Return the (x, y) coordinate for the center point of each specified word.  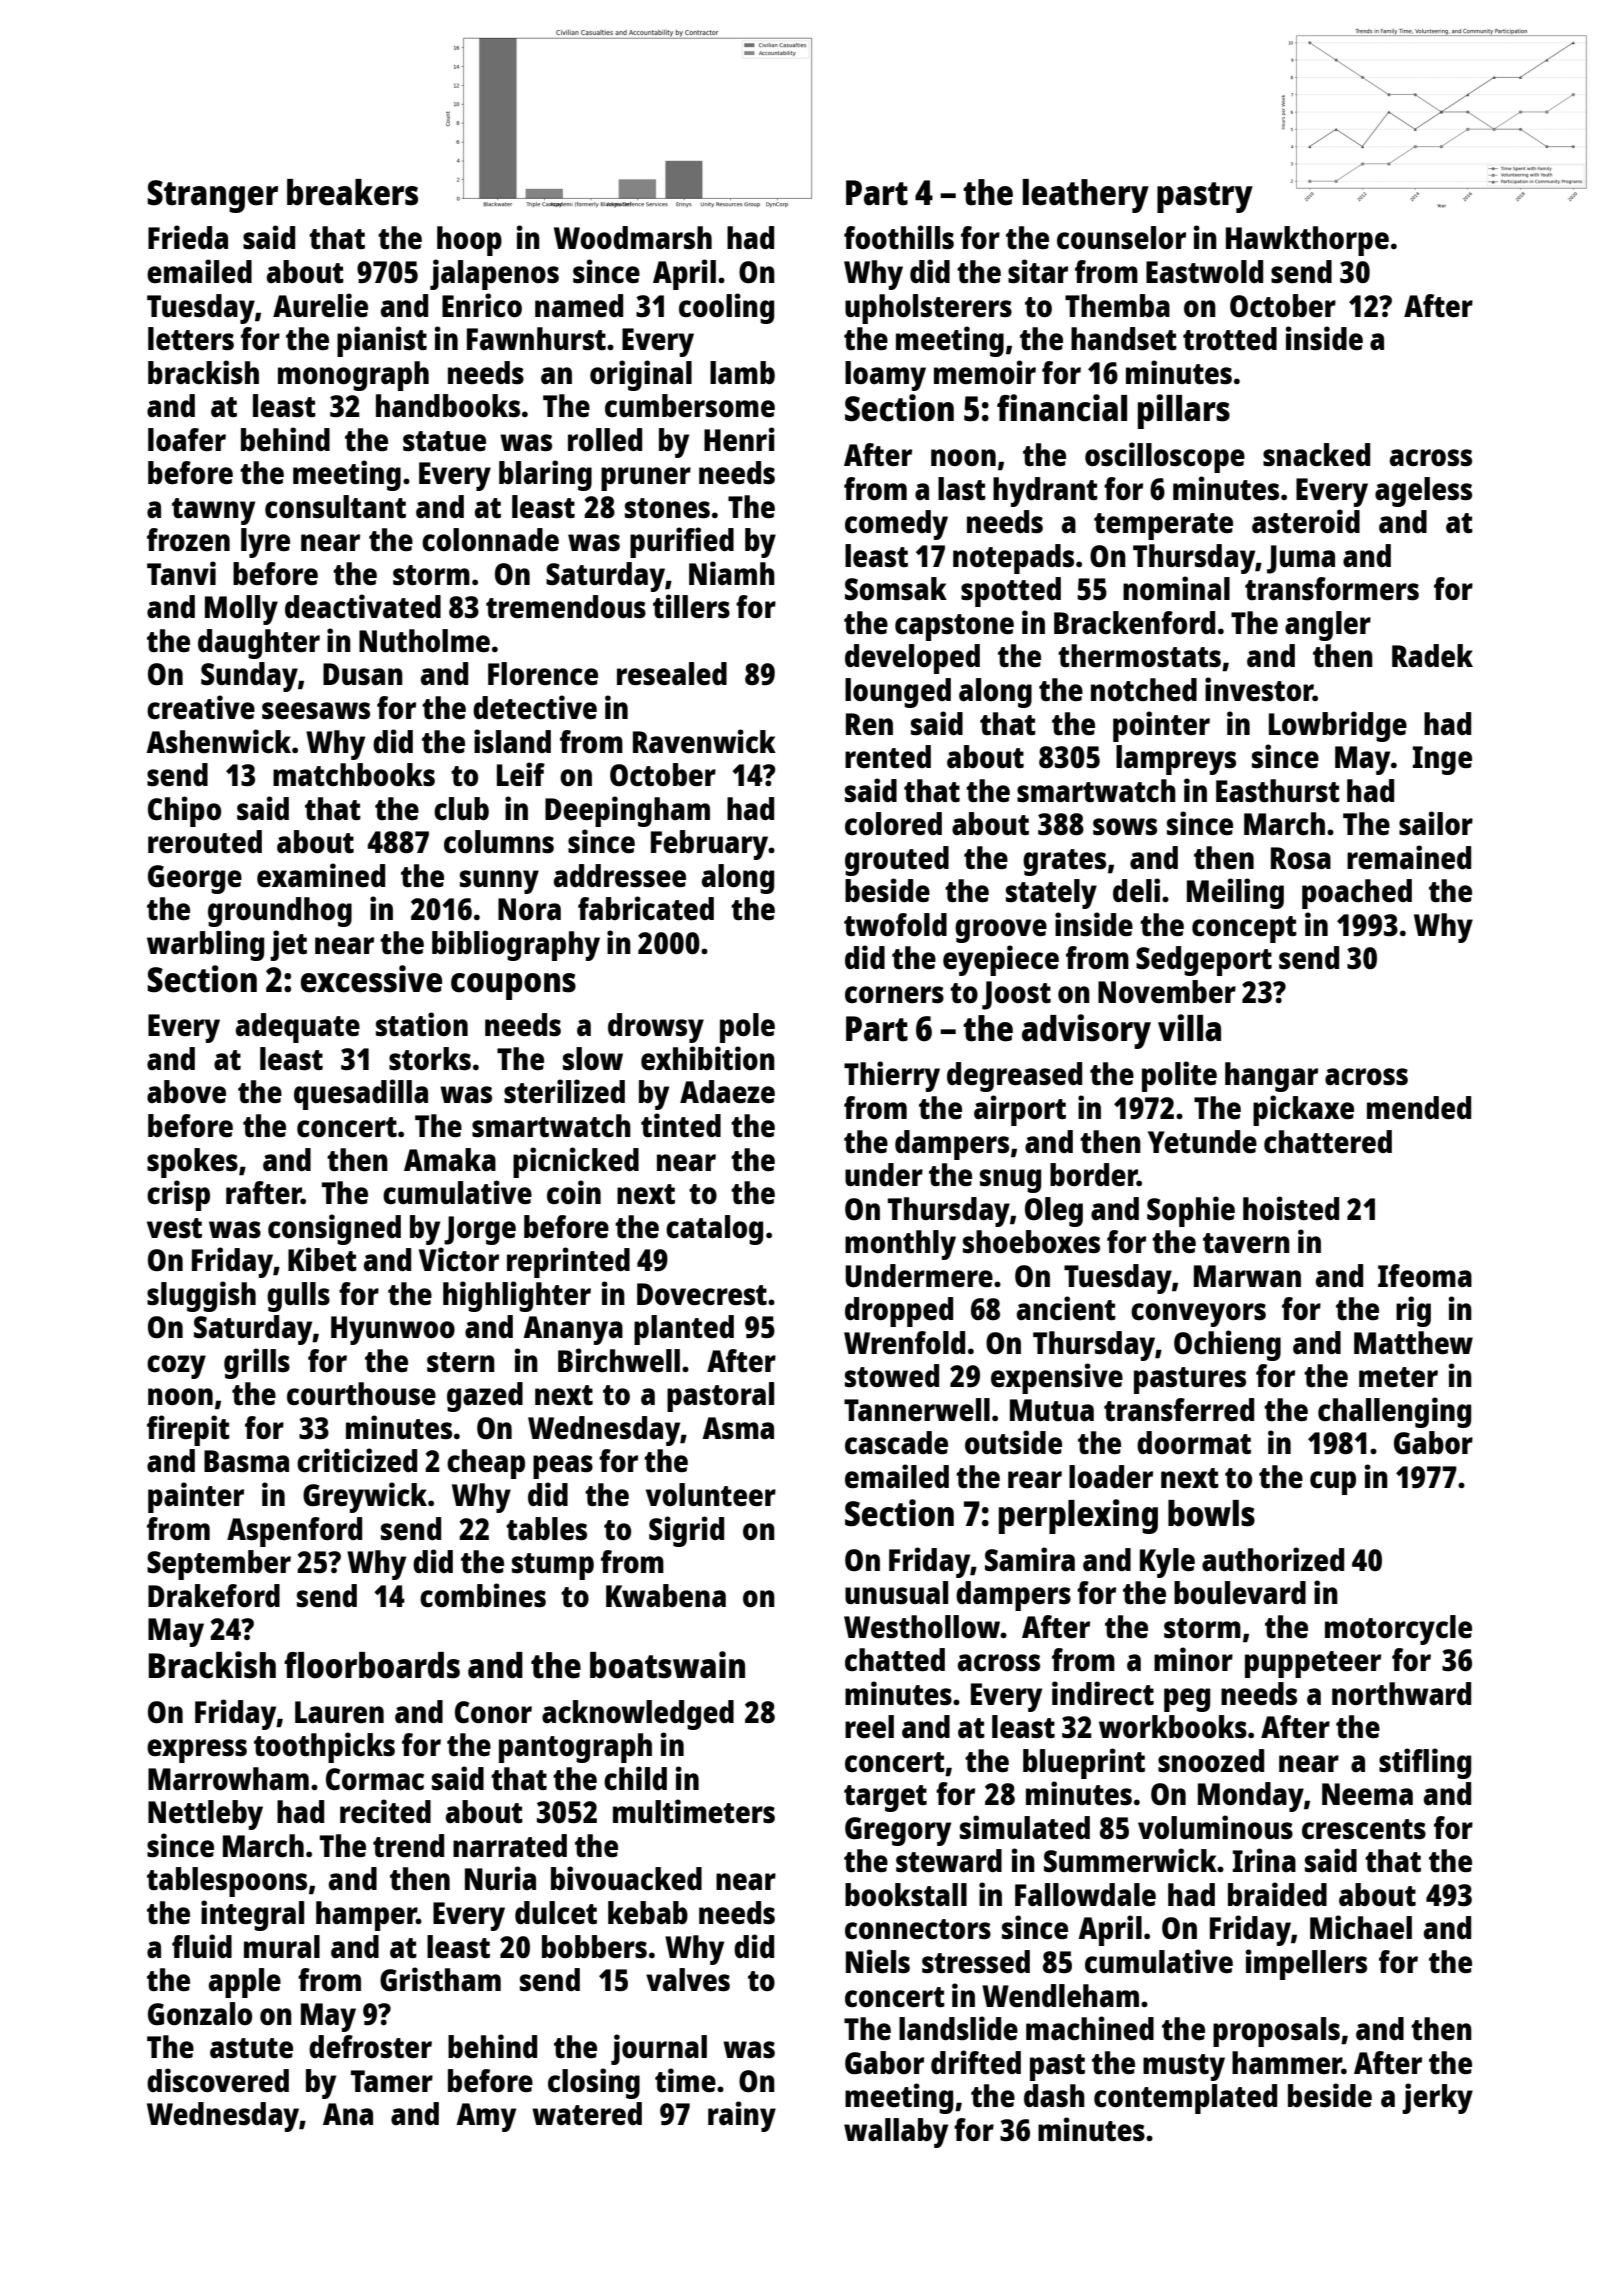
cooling (726, 308)
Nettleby (205, 1815)
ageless (1423, 492)
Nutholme (424, 641)
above (186, 1091)
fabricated (646, 908)
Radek (1432, 655)
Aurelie (320, 305)
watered (587, 2114)
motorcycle (1398, 1630)
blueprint (1084, 1763)
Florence (543, 673)
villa (1189, 1028)
